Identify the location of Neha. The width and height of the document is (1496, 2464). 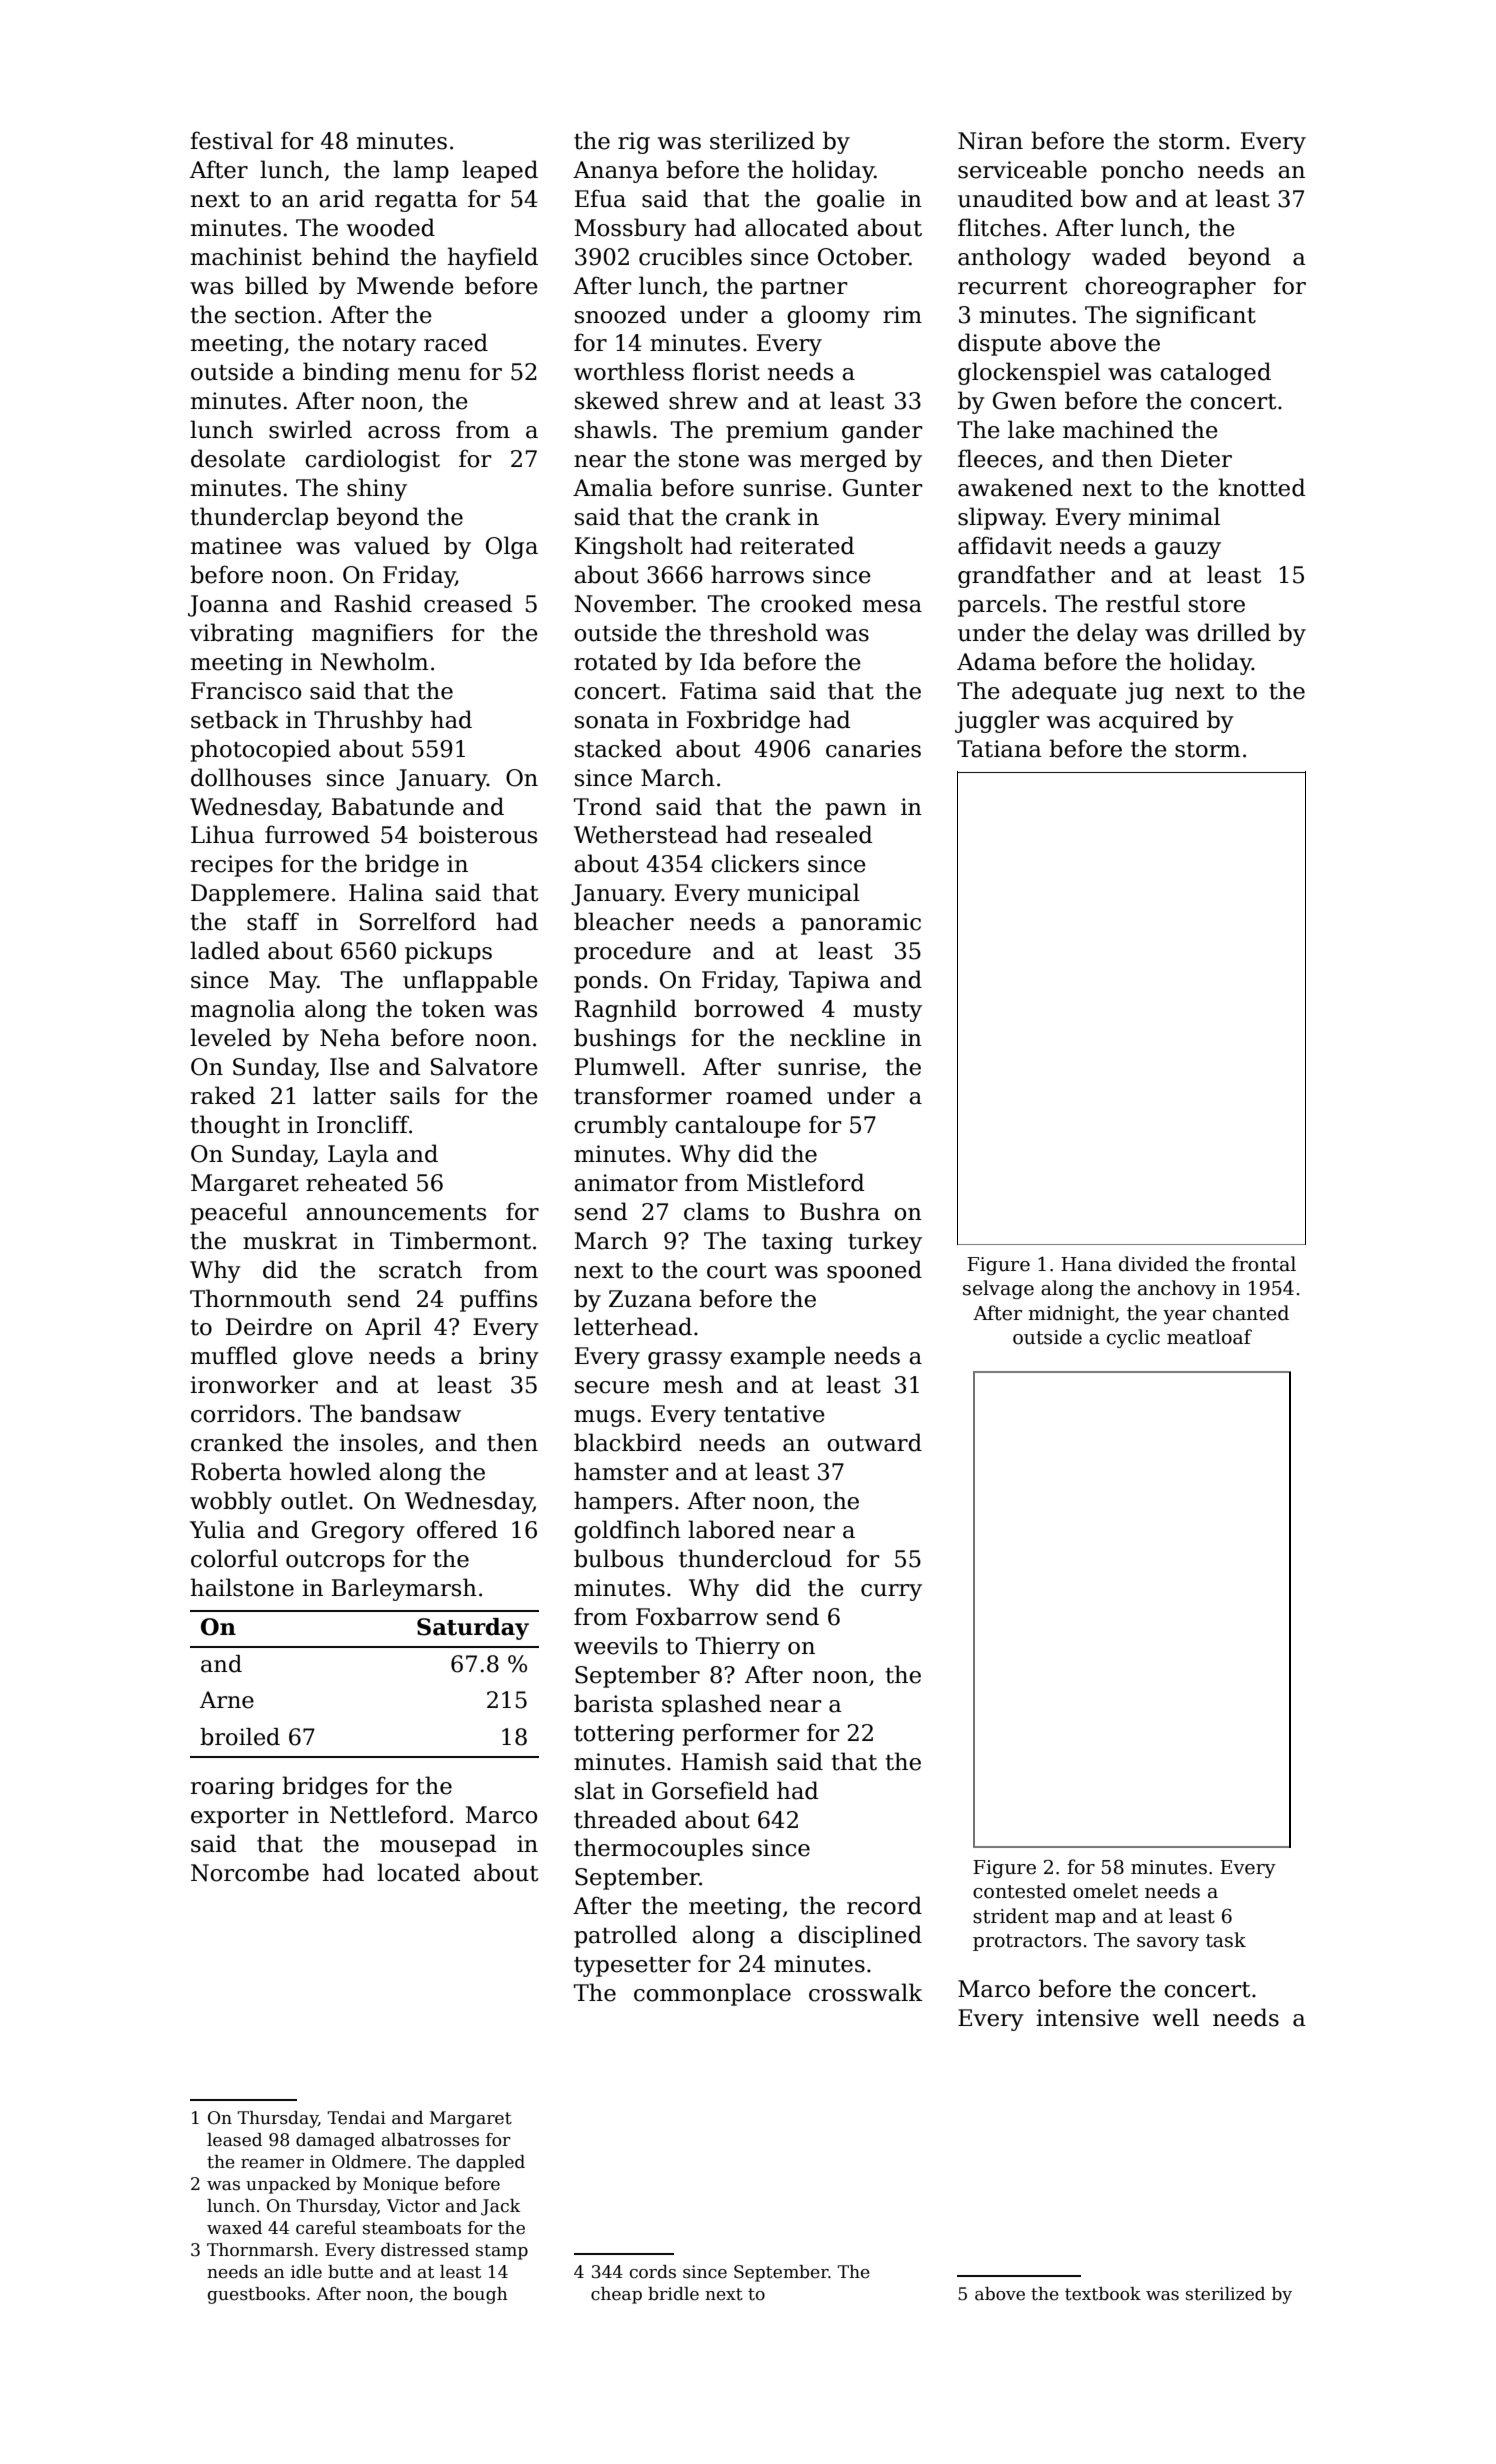
(350, 1037).
